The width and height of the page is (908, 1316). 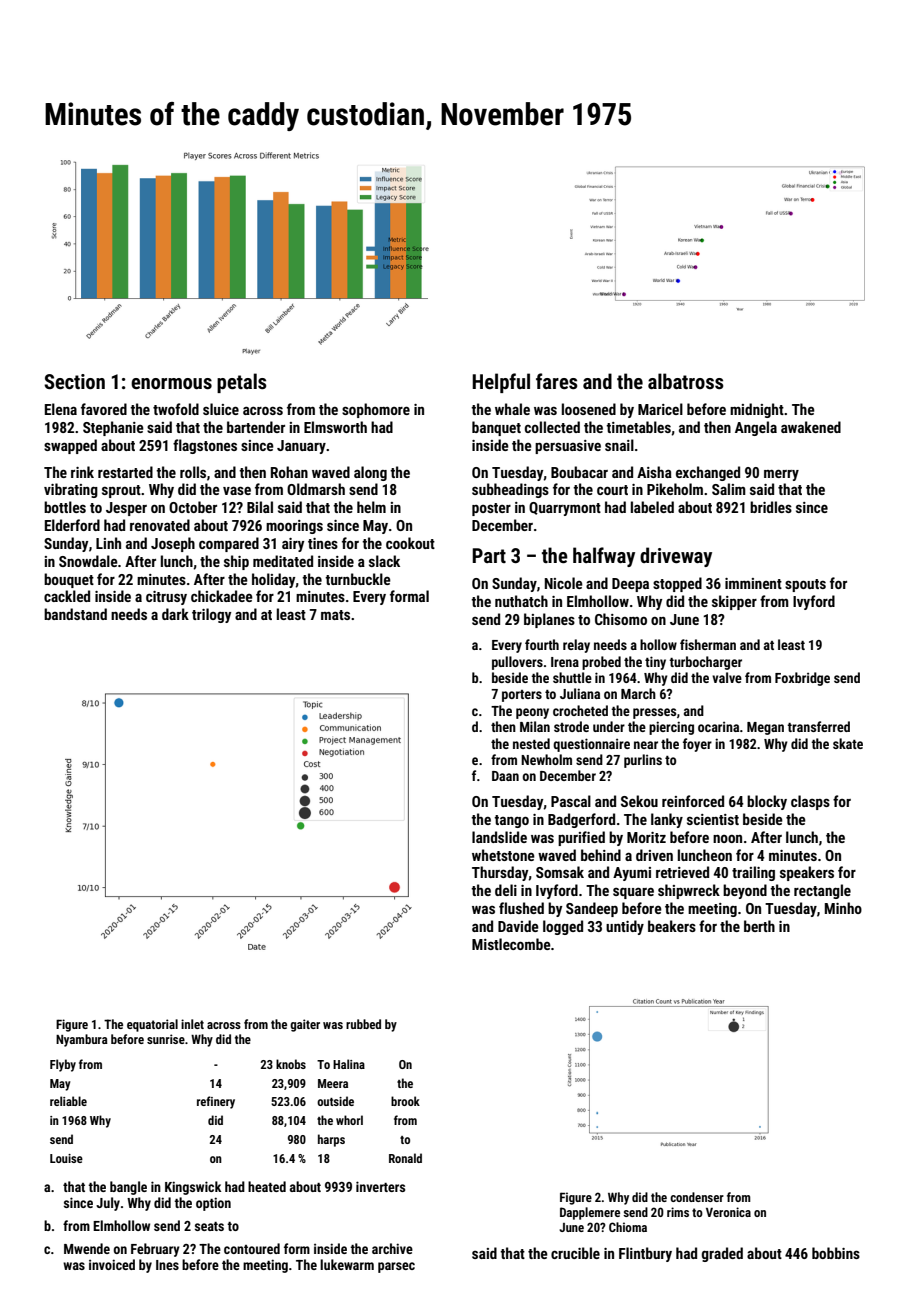 What do you see at coordinates (510, 490) in the page?
I see `subheadings` at bounding box center [510, 490].
